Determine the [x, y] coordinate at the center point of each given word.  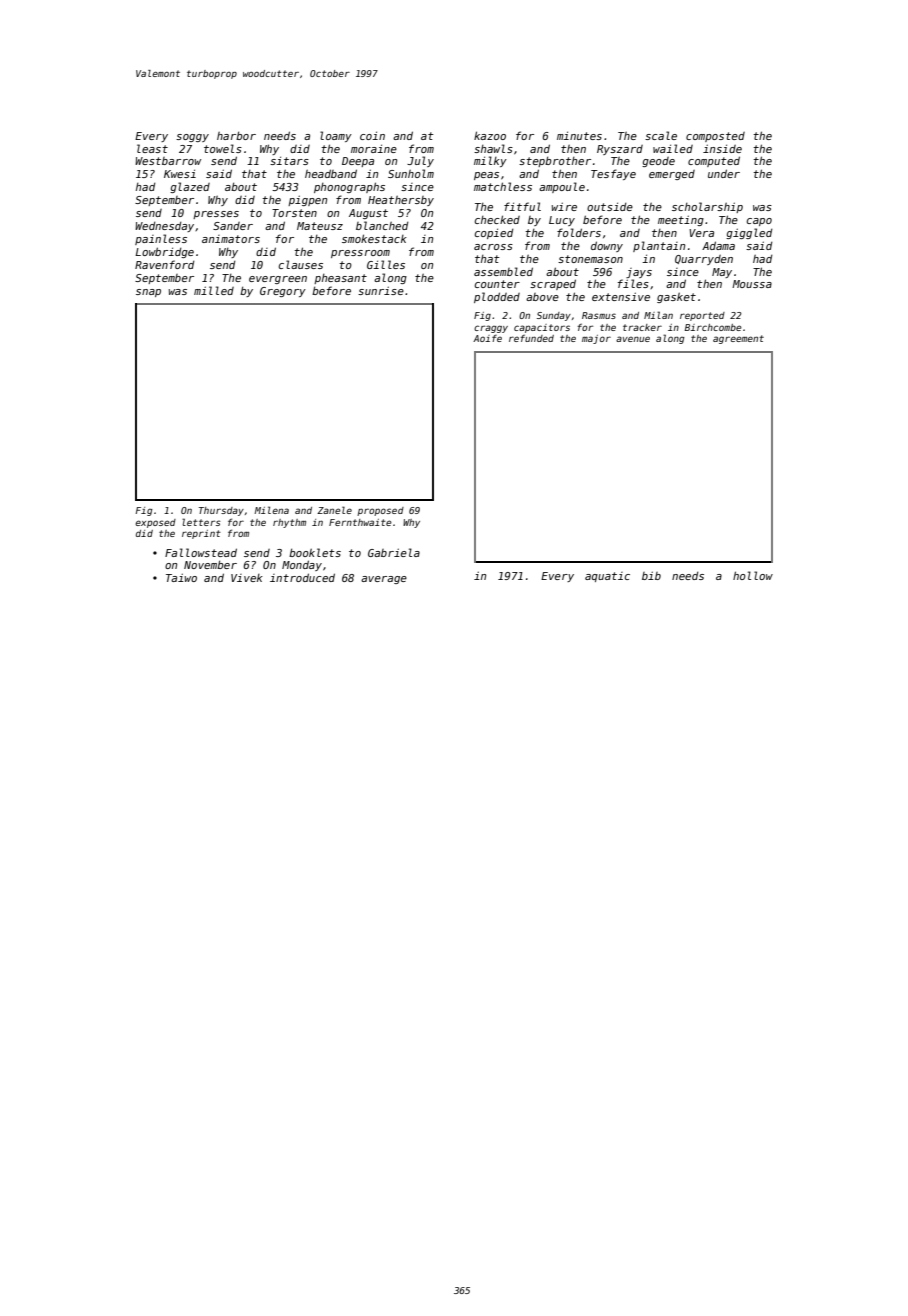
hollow [753, 575]
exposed [155, 523]
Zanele [334, 510]
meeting [681, 220]
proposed [380, 511]
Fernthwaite [360, 522]
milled [214, 290]
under [724, 173]
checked [497, 219]
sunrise [381, 290]
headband [331, 173]
